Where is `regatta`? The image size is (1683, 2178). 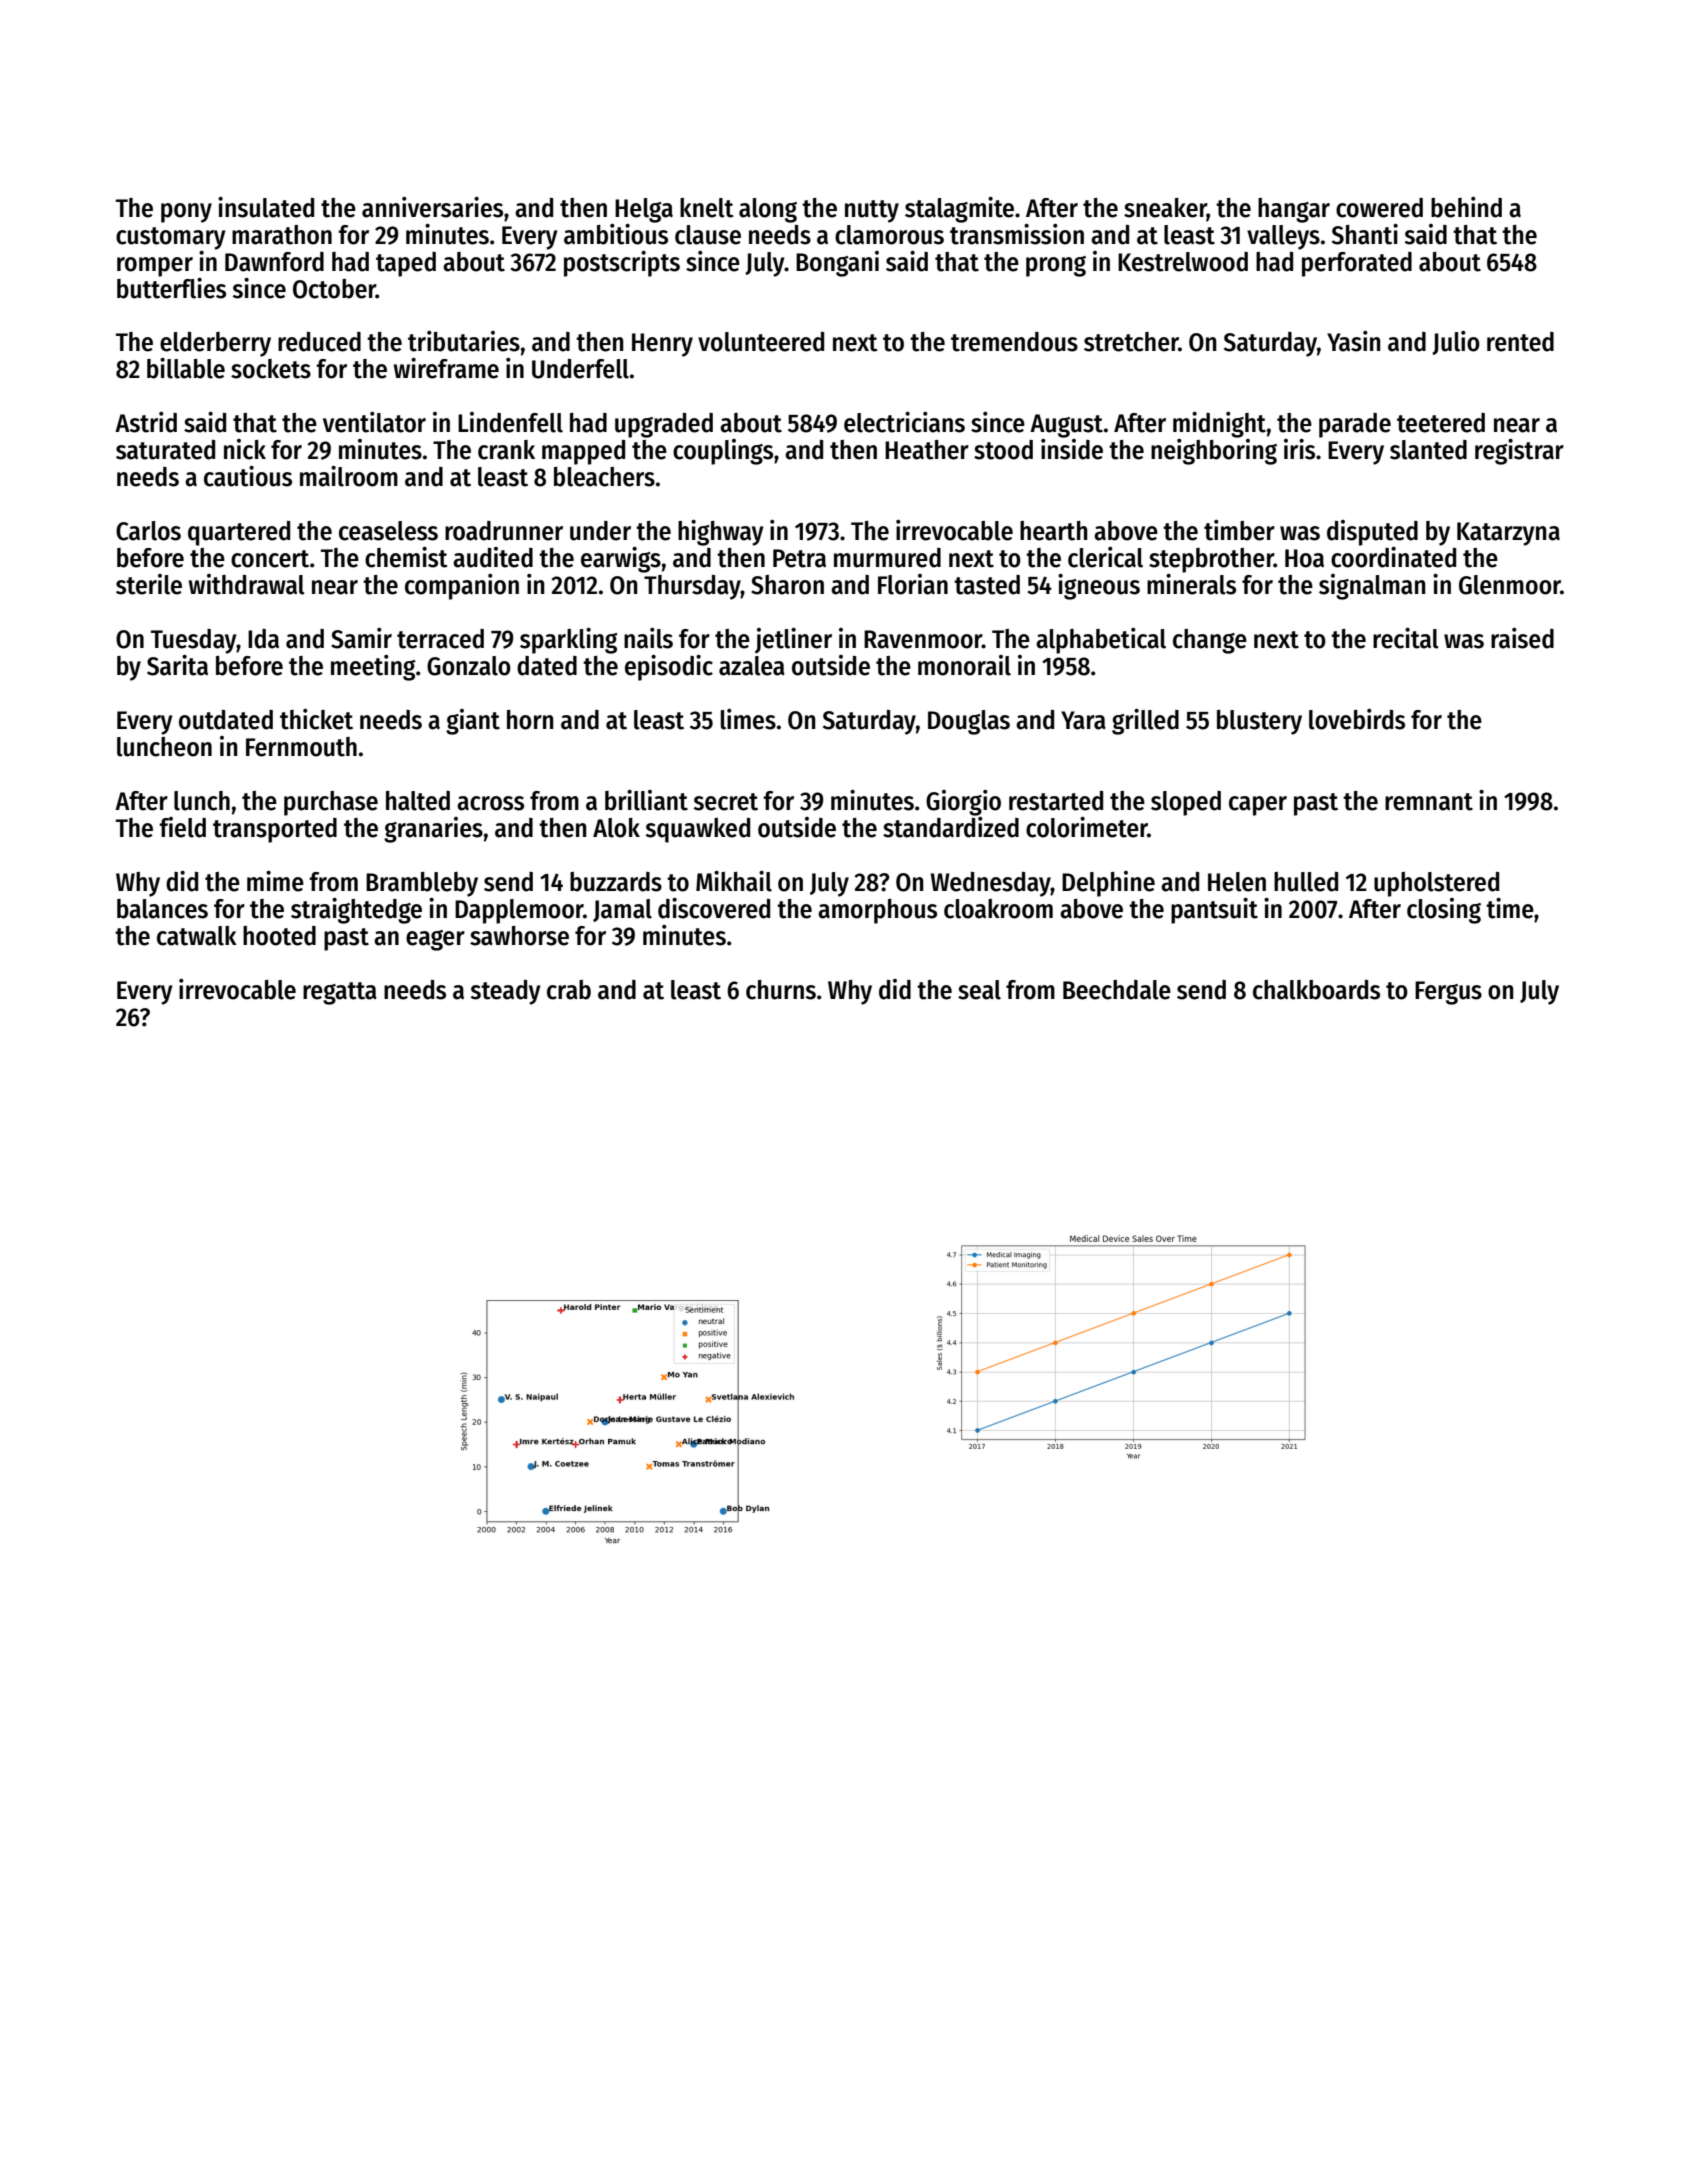 regatta is located at coordinates (340, 993).
